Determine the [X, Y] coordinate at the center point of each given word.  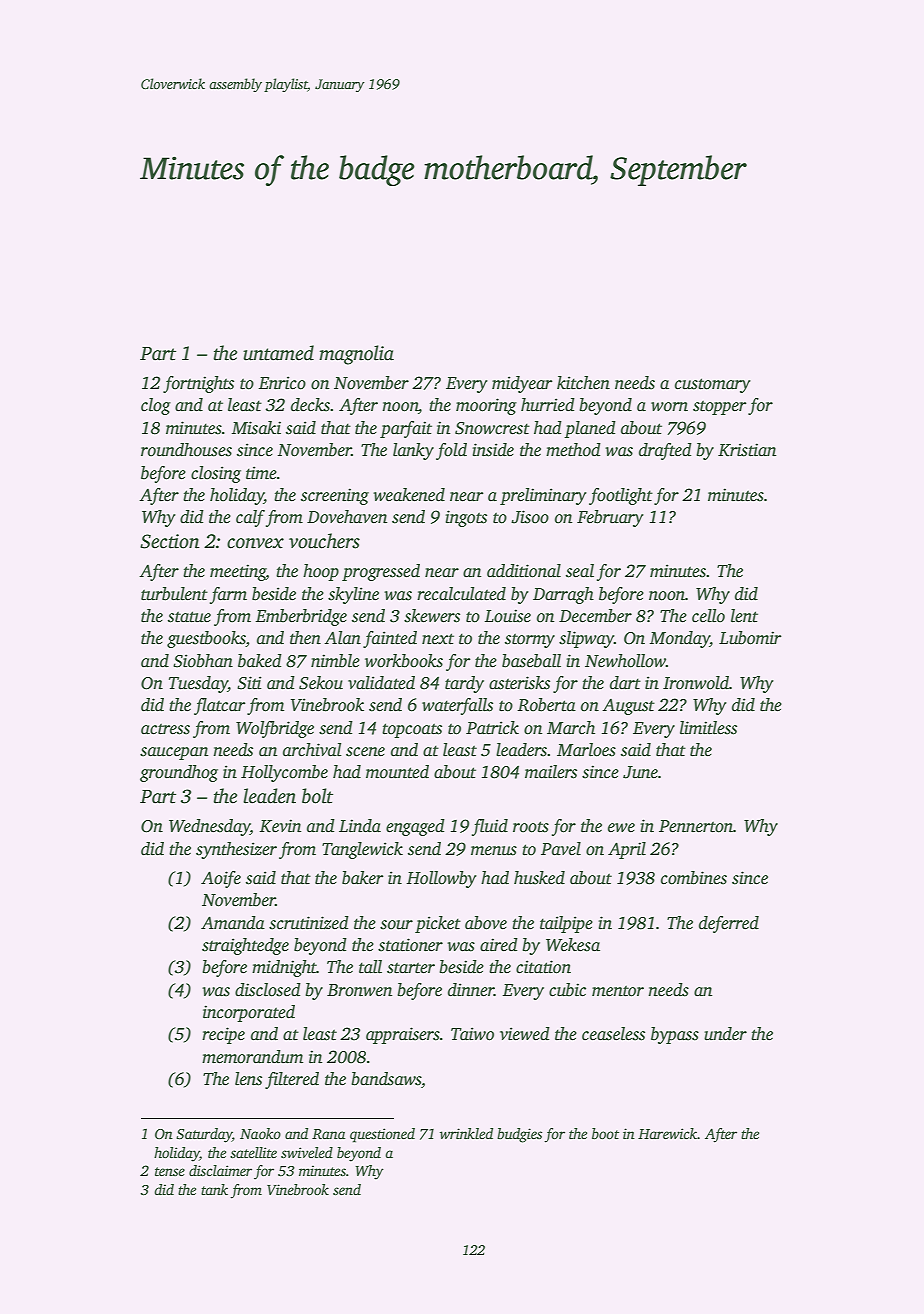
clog [156, 406]
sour [396, 925]
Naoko [260, 1133]
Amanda [233, 923]
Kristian [747, 450]
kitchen [583, 383]
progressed [381, 572]
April [627, 850]
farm [228, 595]
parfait [406, 429]
